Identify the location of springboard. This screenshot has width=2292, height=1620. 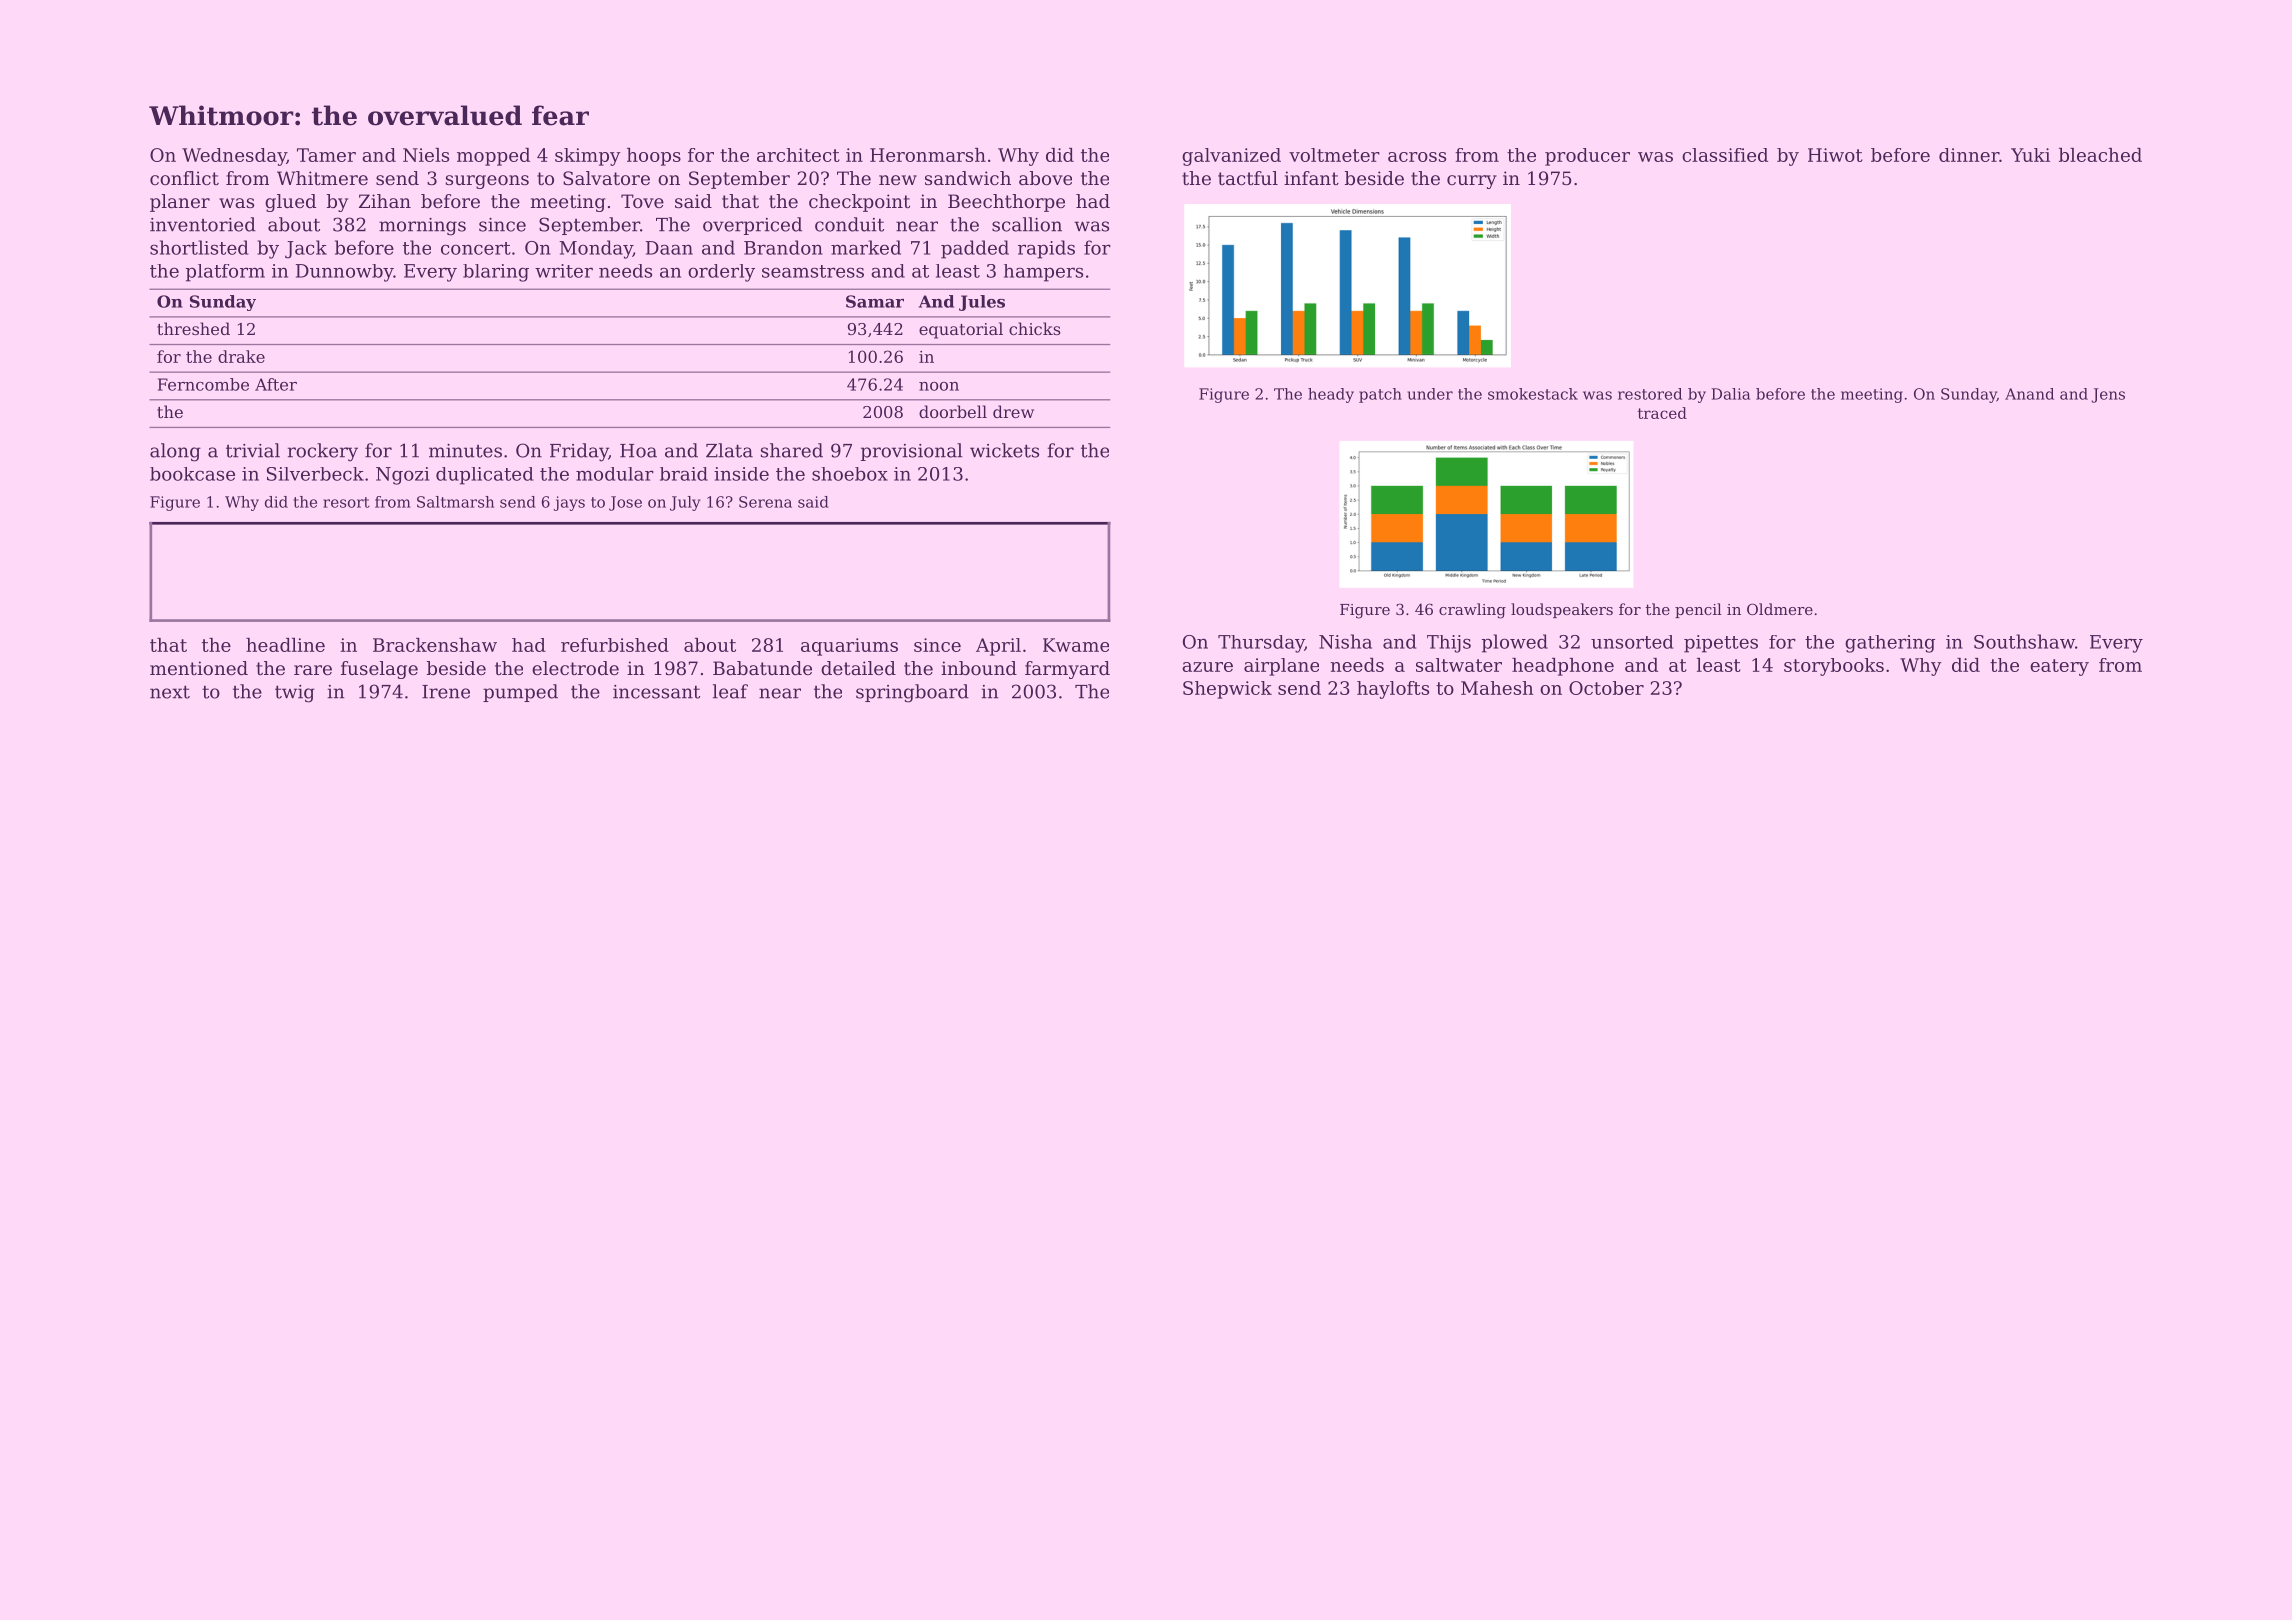
(912, 693).
